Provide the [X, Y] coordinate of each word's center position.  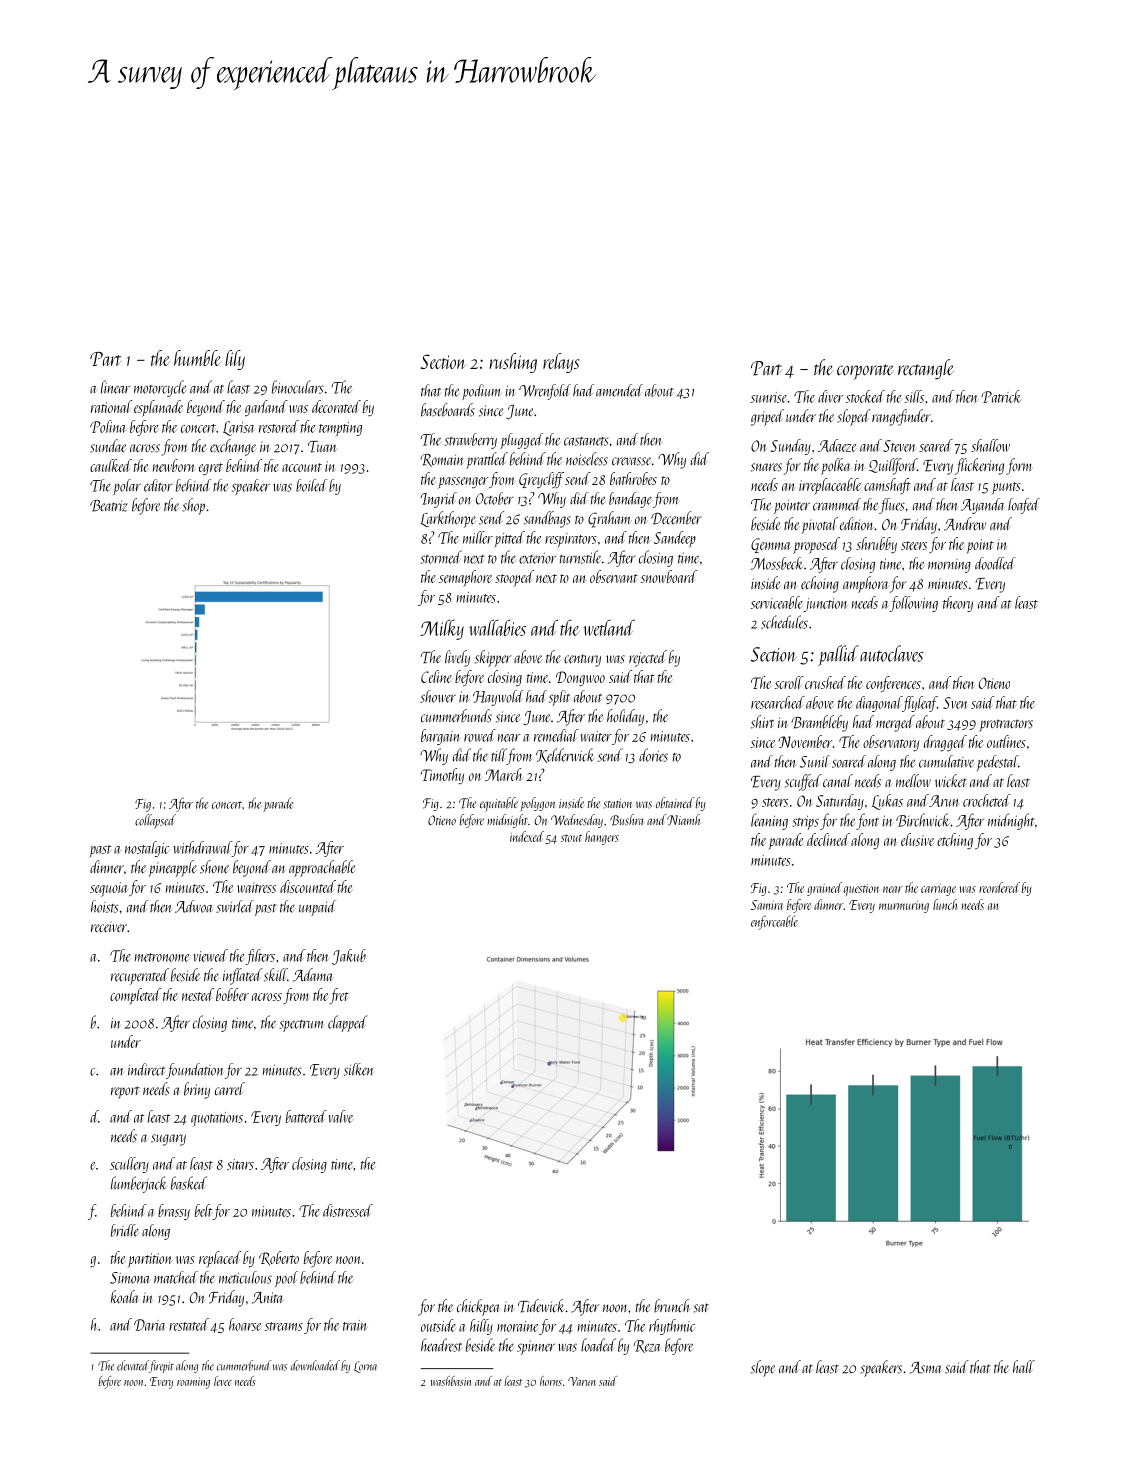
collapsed [155, 821]
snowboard [669, 576]
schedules [784, 622]
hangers [602, 838]
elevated [133, 1365]
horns [551, 1381]
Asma [926, 1368]
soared [849, 761]
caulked [111, 465]
